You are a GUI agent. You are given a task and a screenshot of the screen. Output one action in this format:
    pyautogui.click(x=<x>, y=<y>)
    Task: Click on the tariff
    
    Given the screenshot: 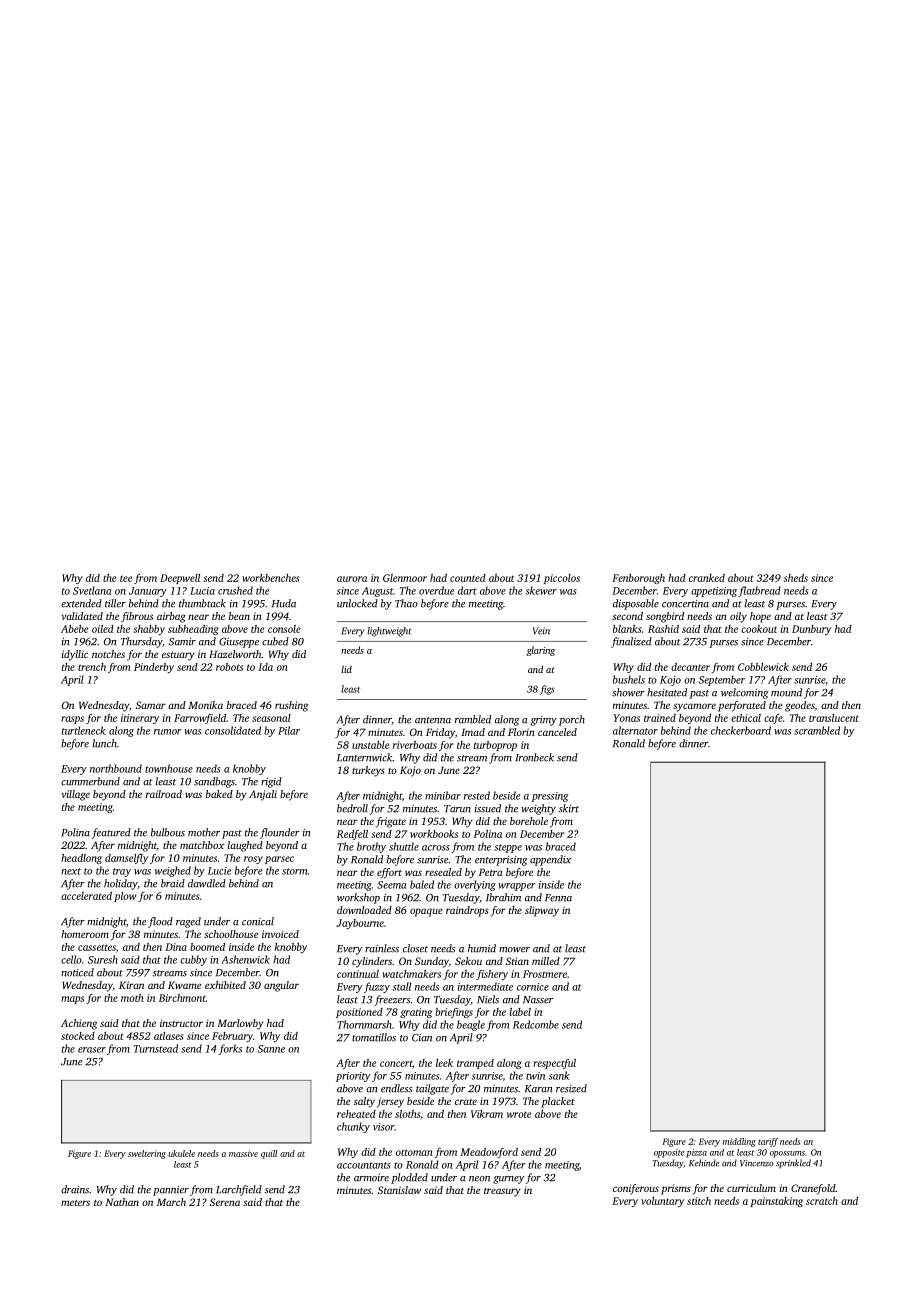 What is the action you would take?
    pyautogui.click(x=768, y=1142)
